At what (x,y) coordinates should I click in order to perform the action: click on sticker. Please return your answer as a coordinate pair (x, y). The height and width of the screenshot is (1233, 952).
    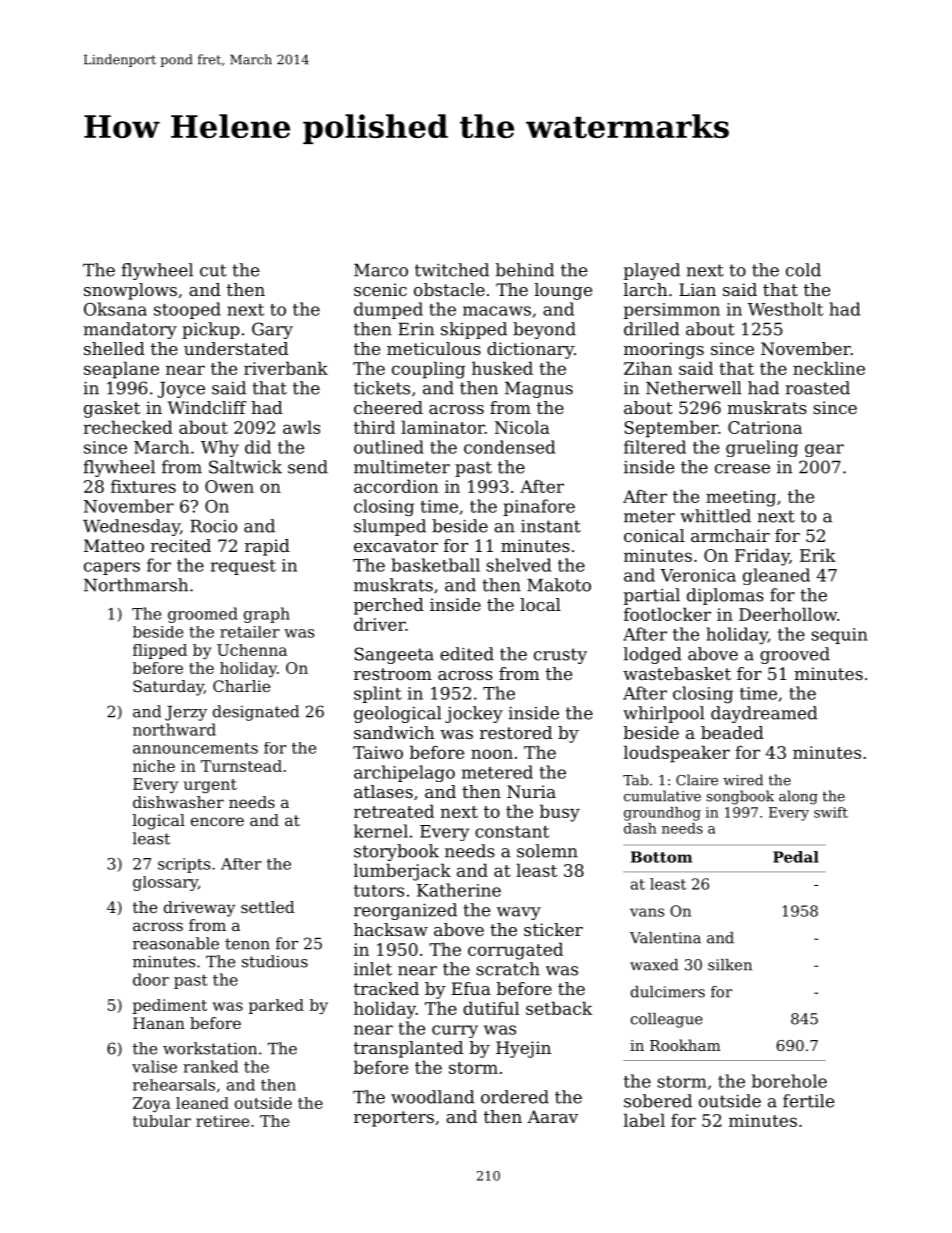
    Looking at the image, I should click on (553, 929).
